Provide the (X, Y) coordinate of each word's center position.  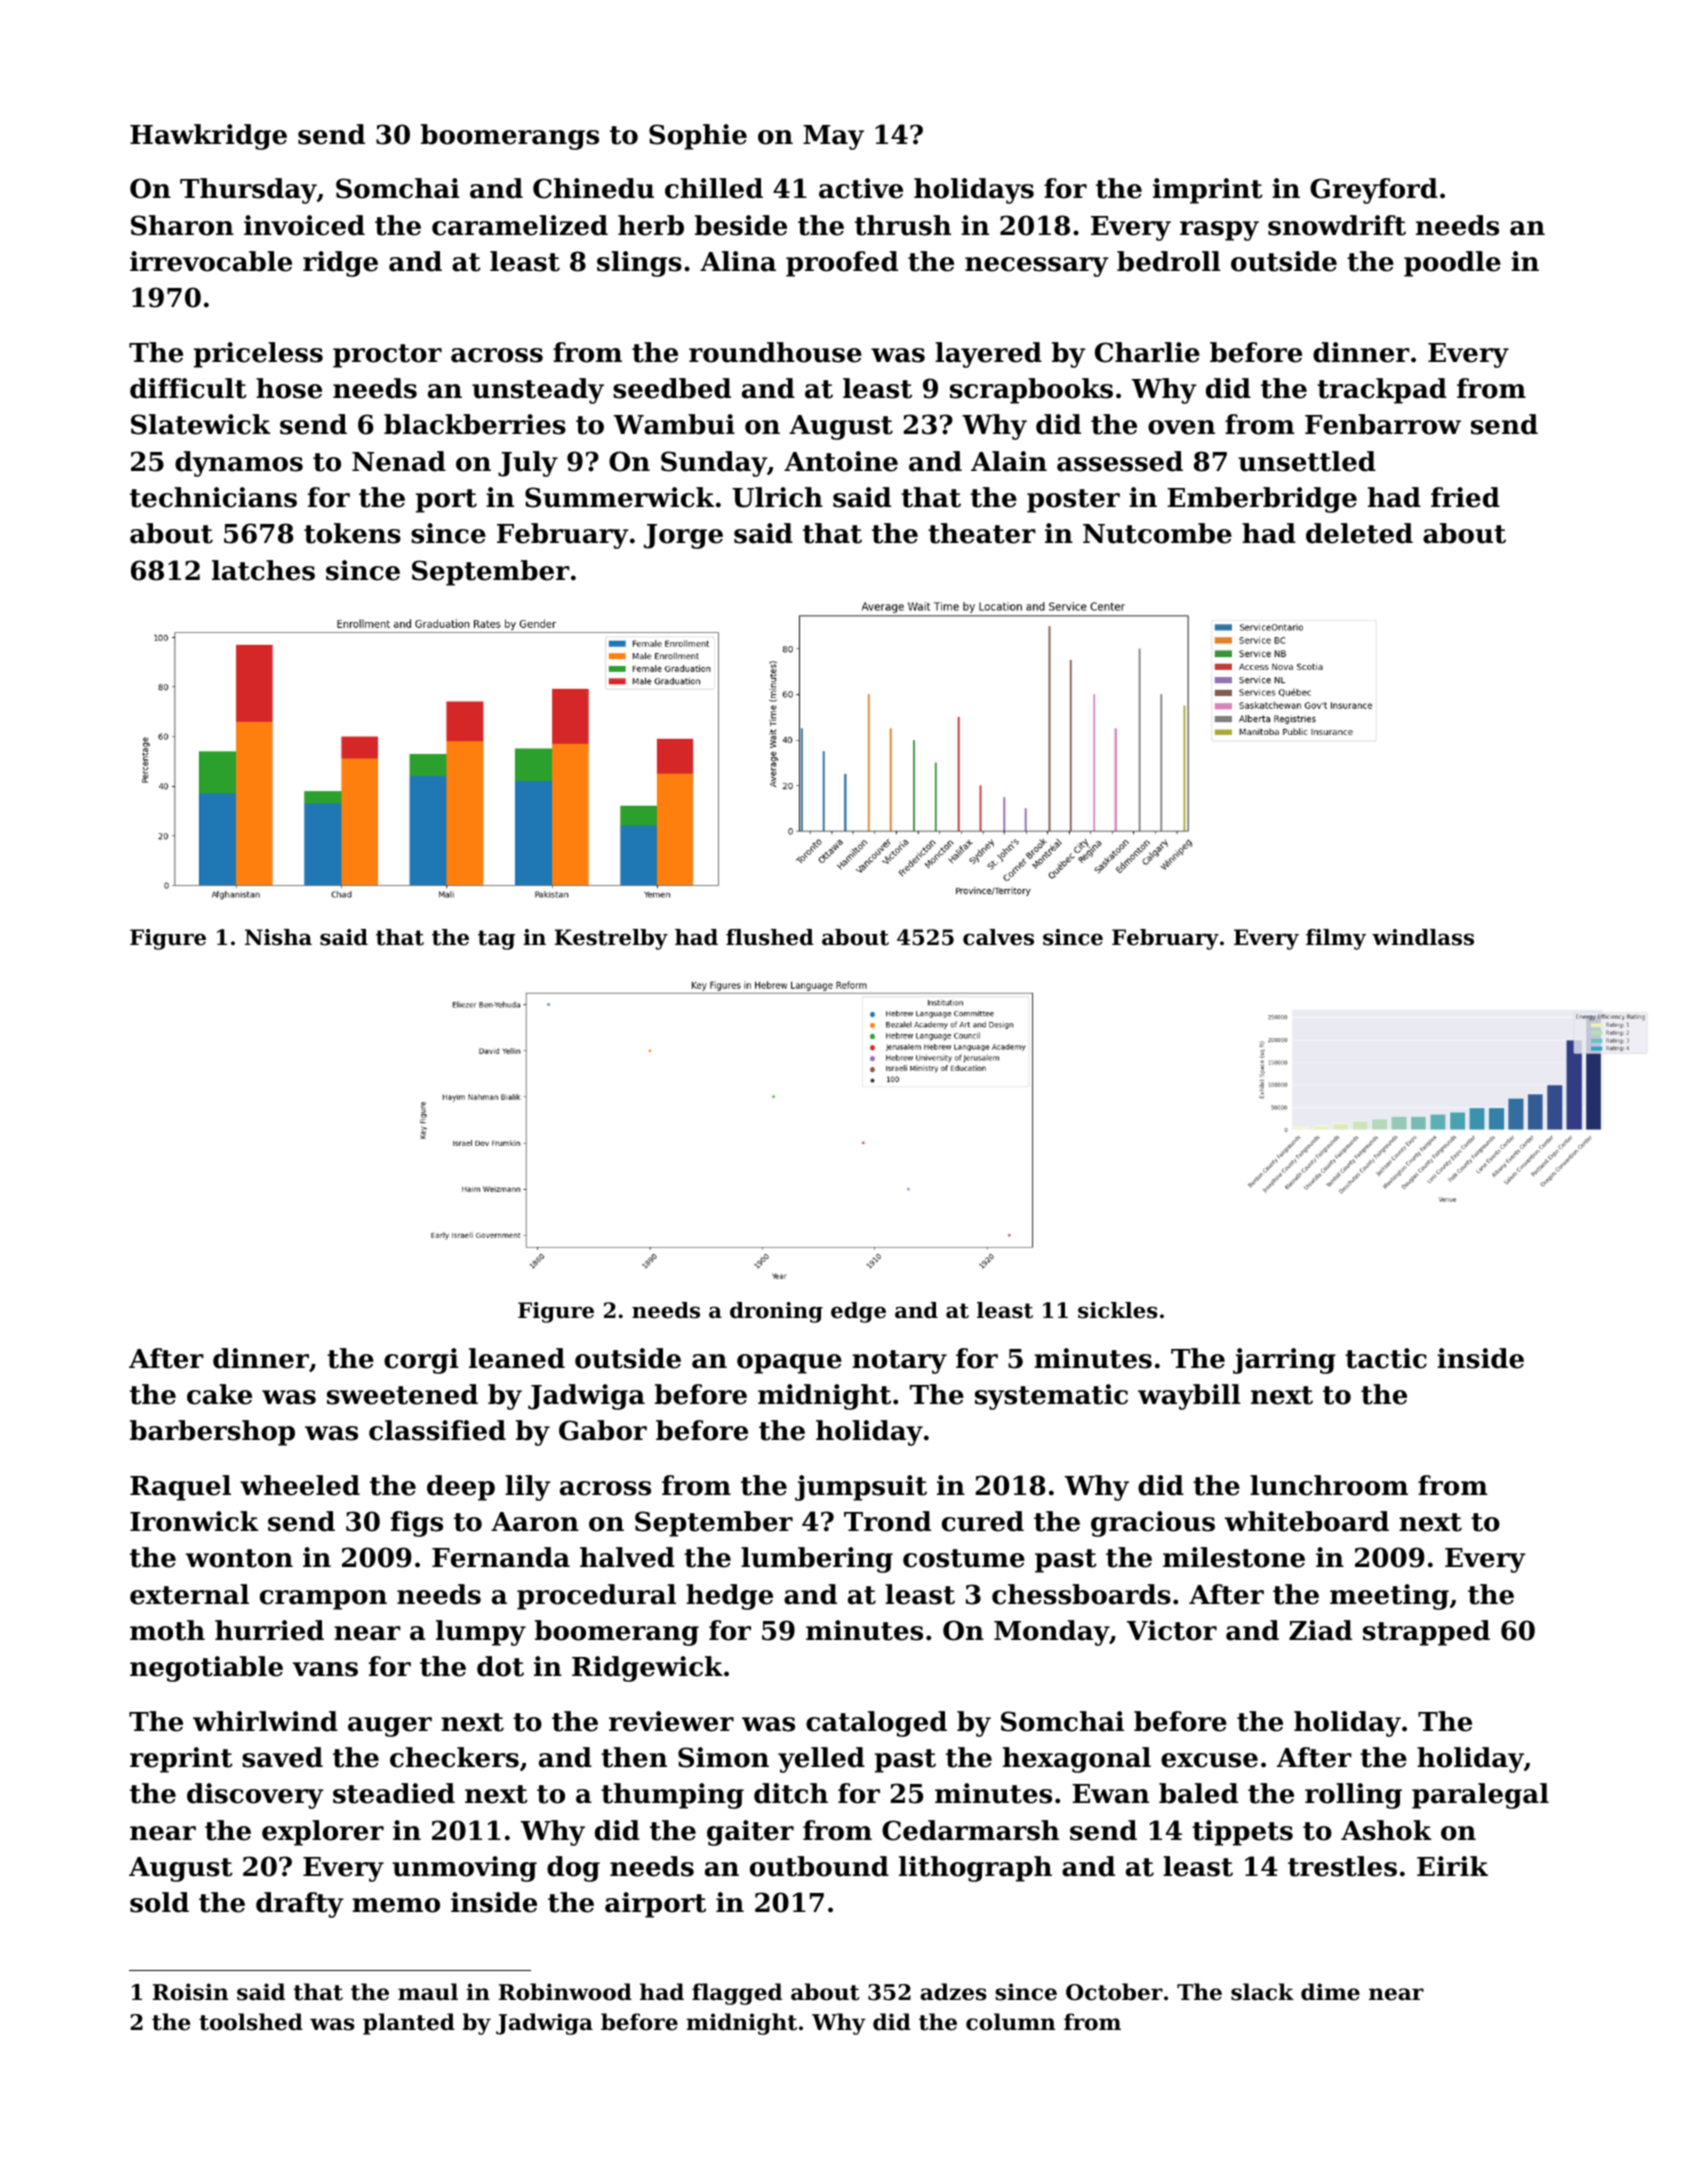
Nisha (278, 937)
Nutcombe (1157, 533)
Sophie (698, 137)
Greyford (1374, 191)
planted (409, 2024)
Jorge (683, 536)
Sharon (182, 225)
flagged (737, 1994)
